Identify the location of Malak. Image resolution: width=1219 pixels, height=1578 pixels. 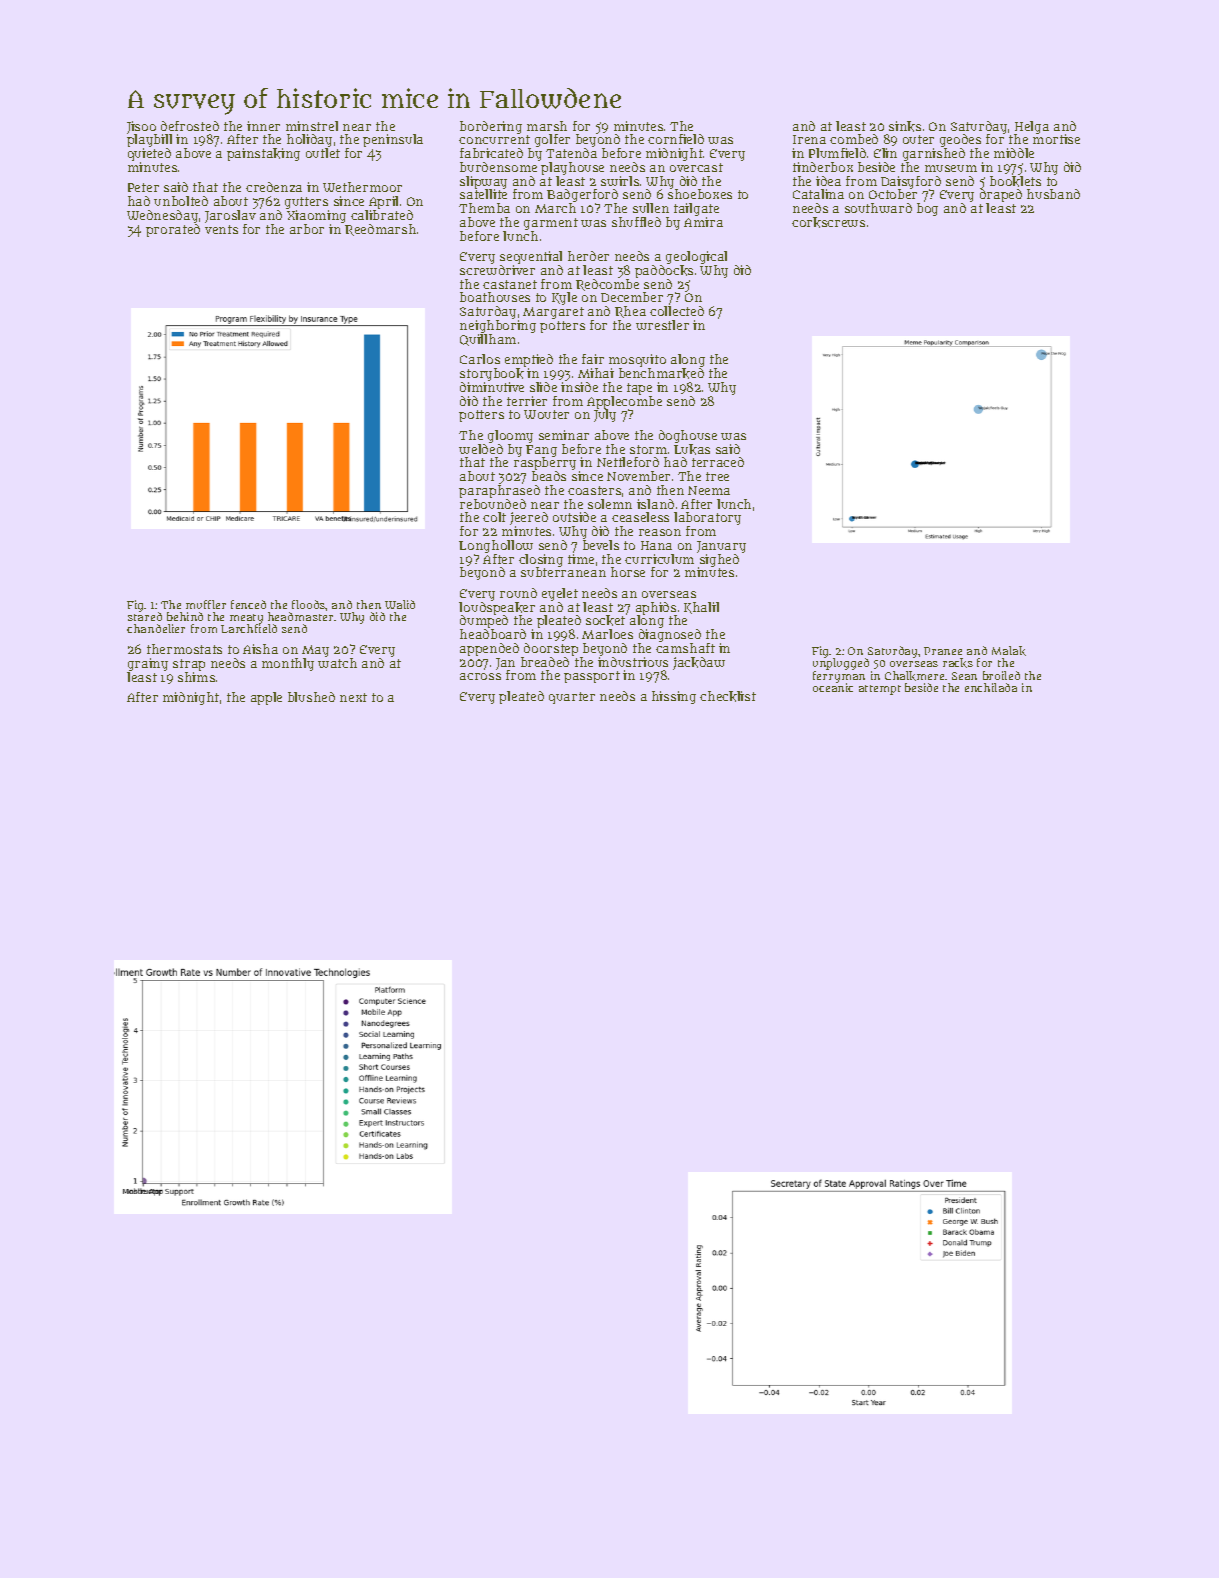
(1009, 651).
